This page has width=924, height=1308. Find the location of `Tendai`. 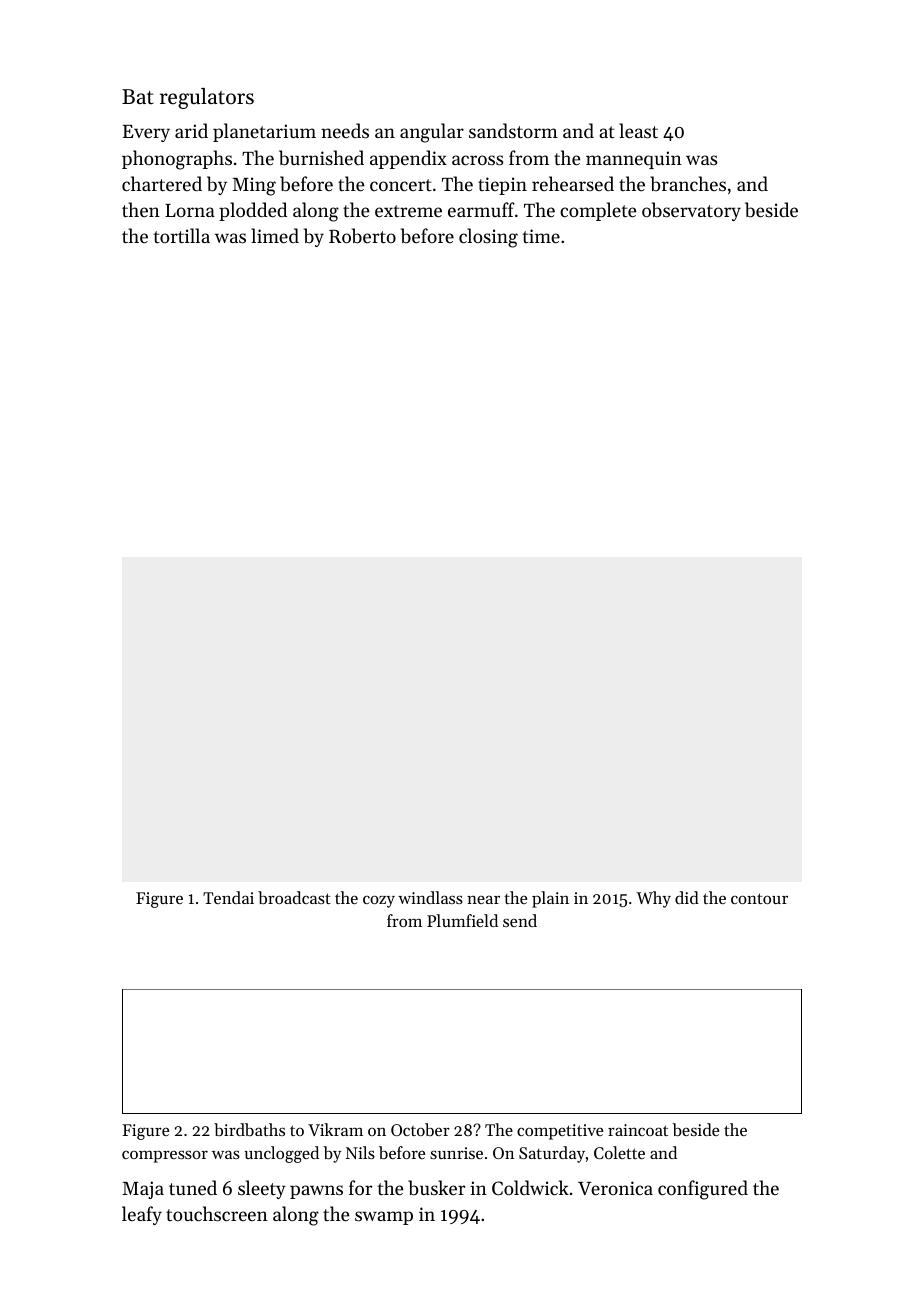

Tendai is located at coordinates (228, 897).
